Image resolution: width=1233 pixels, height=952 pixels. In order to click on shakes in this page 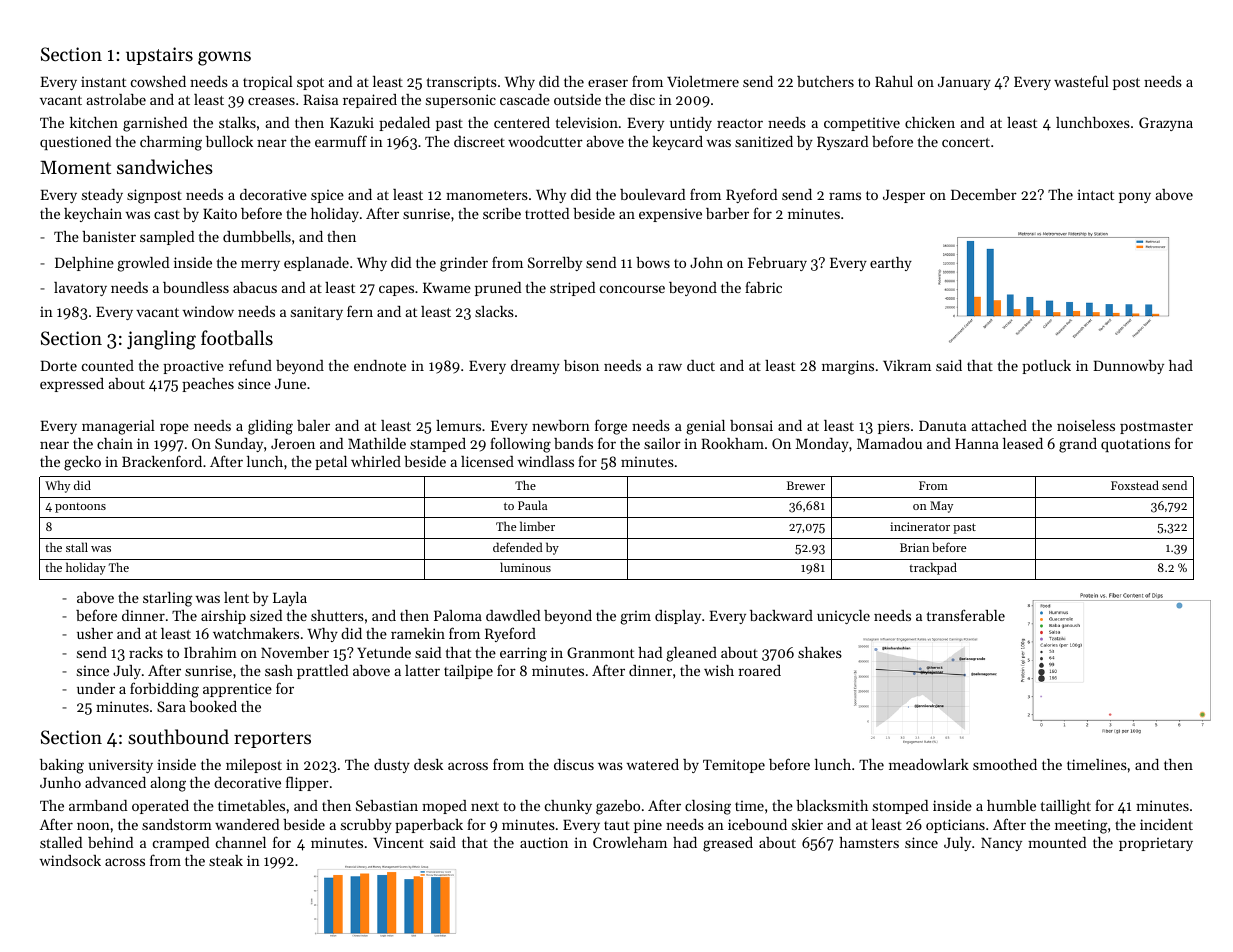, I will do `click(820, 652)`.
